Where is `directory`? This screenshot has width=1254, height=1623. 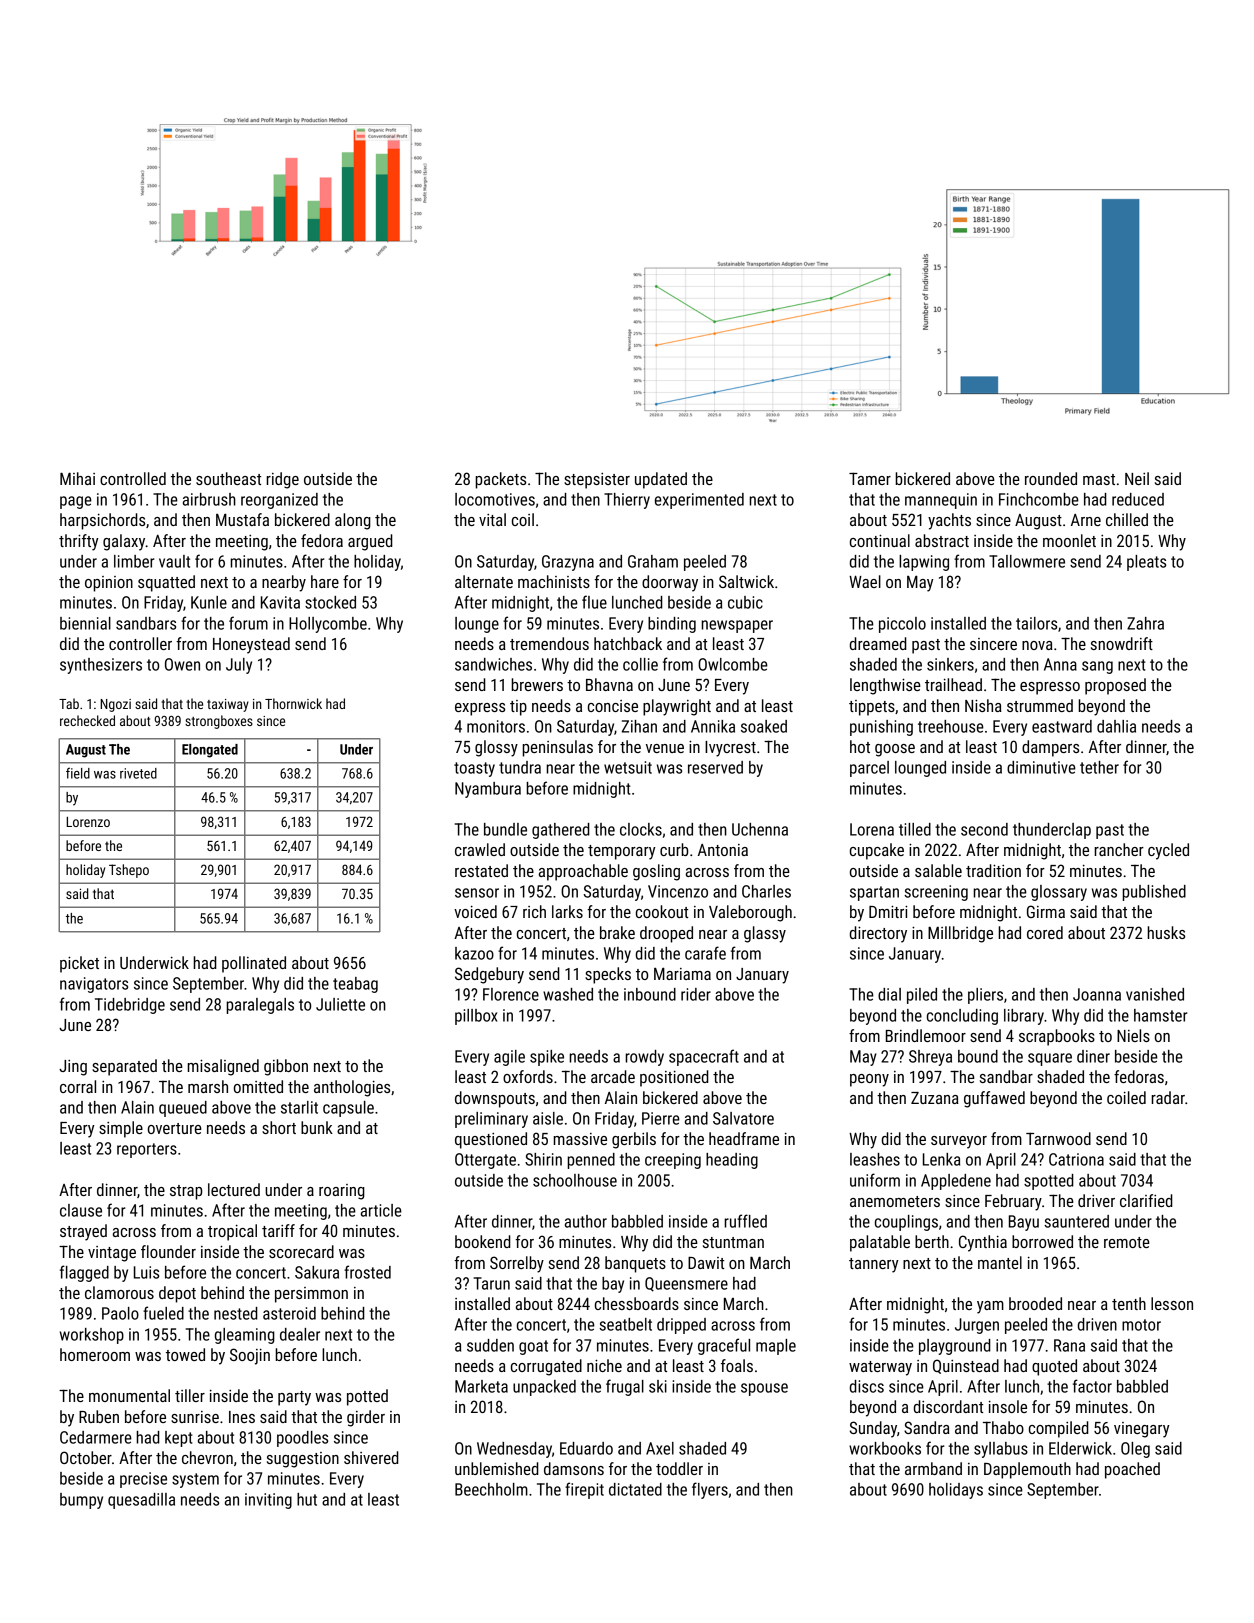
directory is located at coordinates (878, 934).
